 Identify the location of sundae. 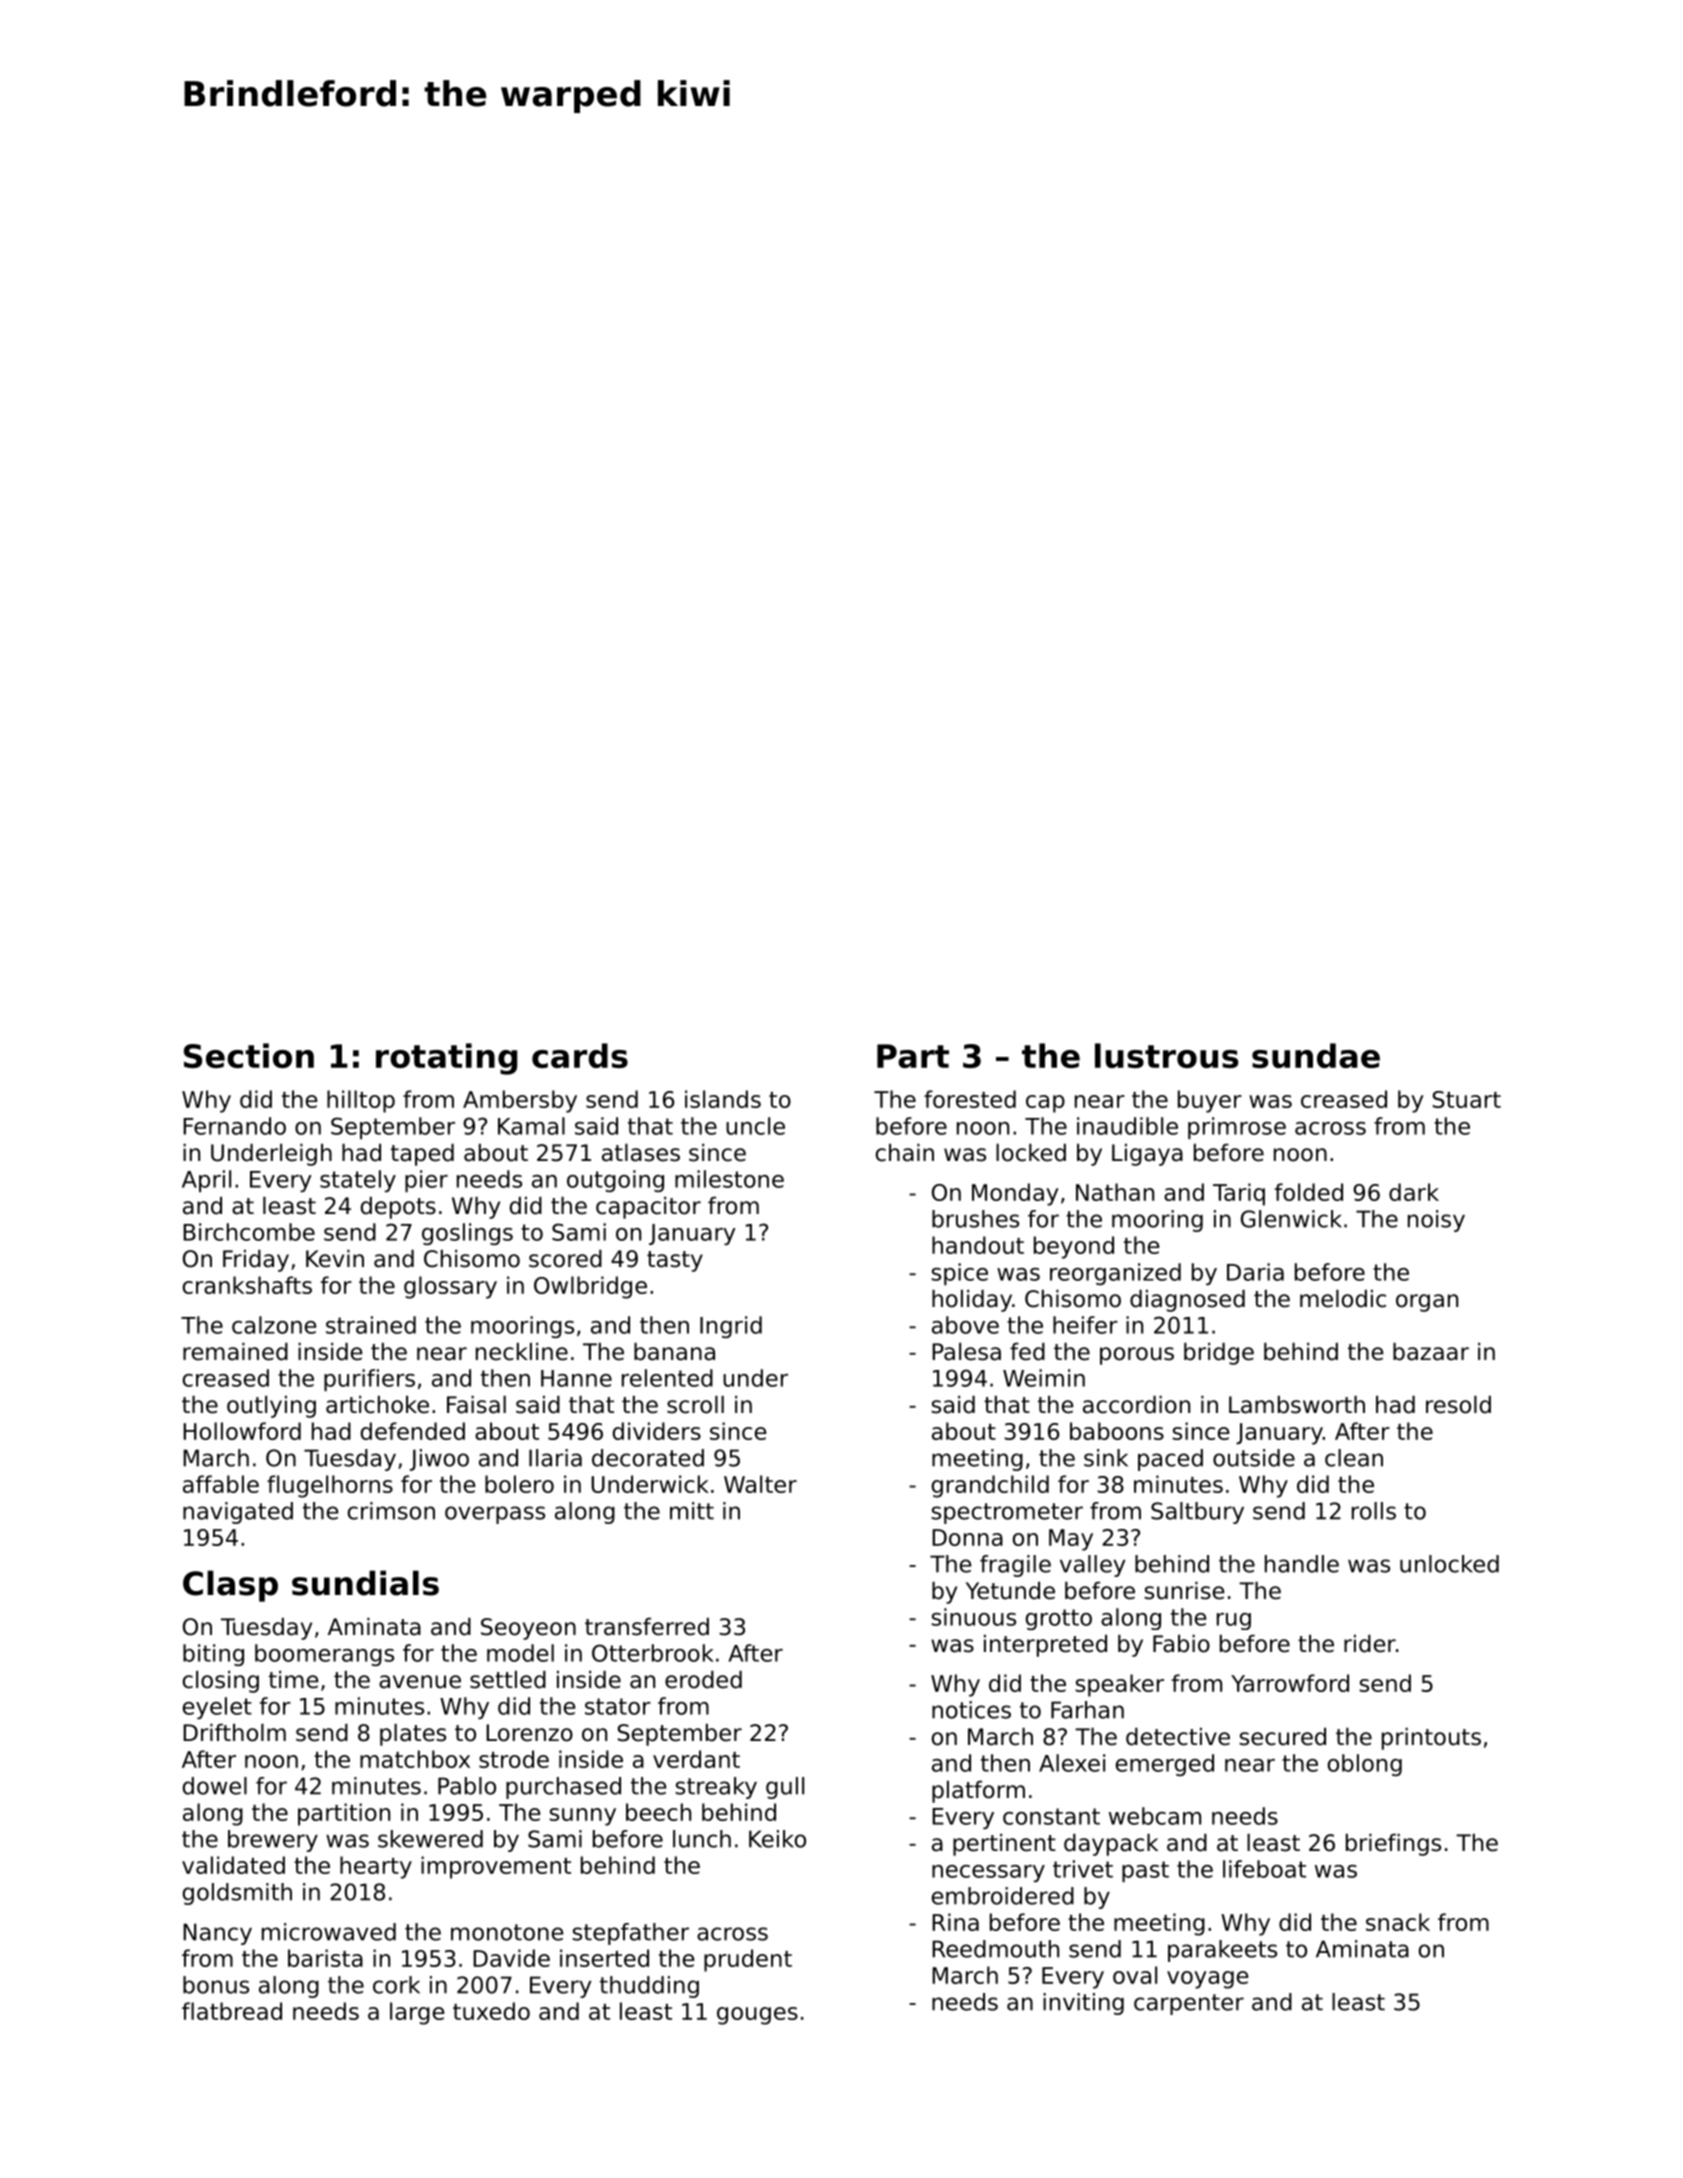
(1316, 1055).
